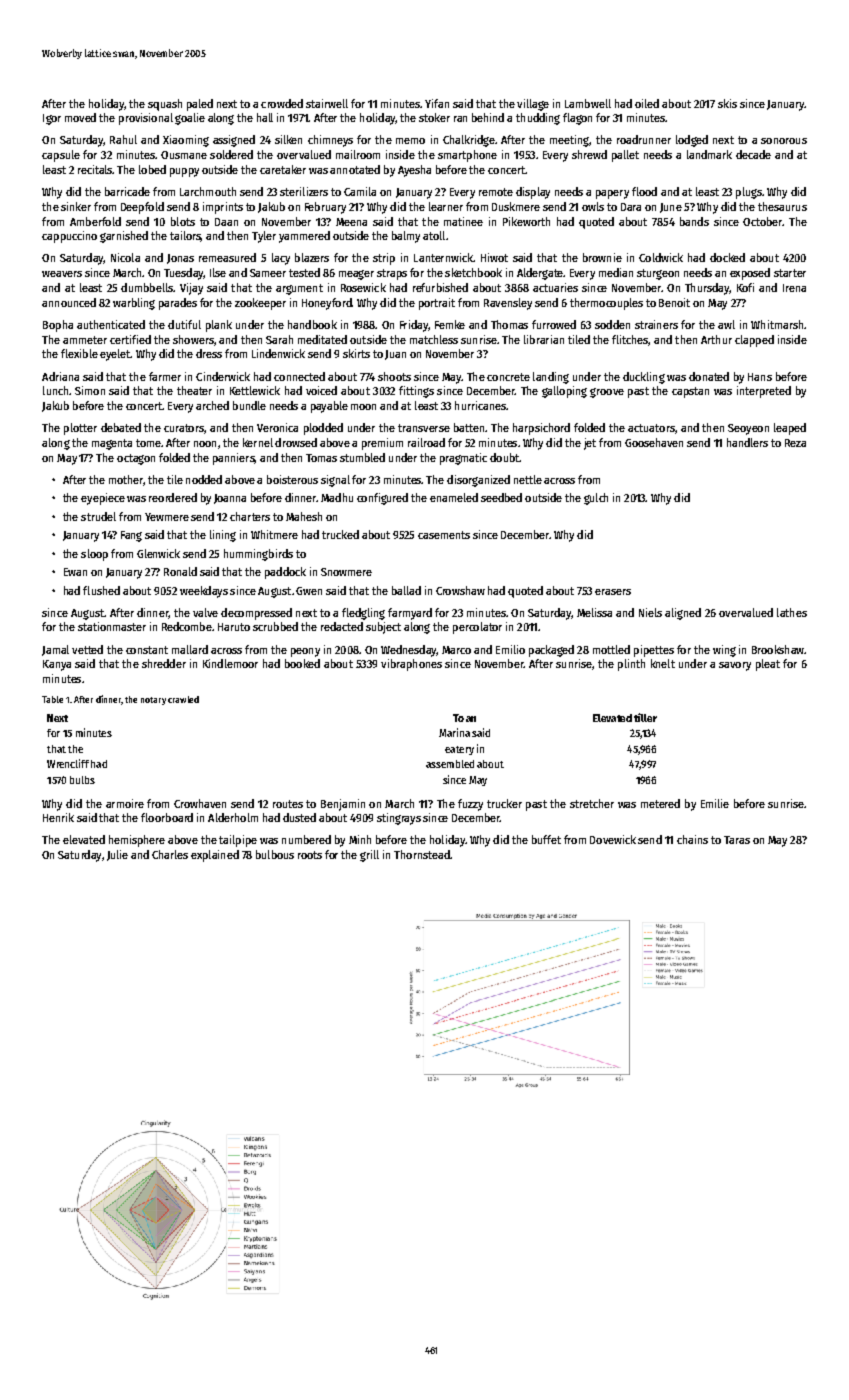 Image resolution: width=849 pixels, height=1400 pixels. What do you see at coordinates (596, 499) in the screenshot?
I see `gulch` at bounding box center [596, 499].
